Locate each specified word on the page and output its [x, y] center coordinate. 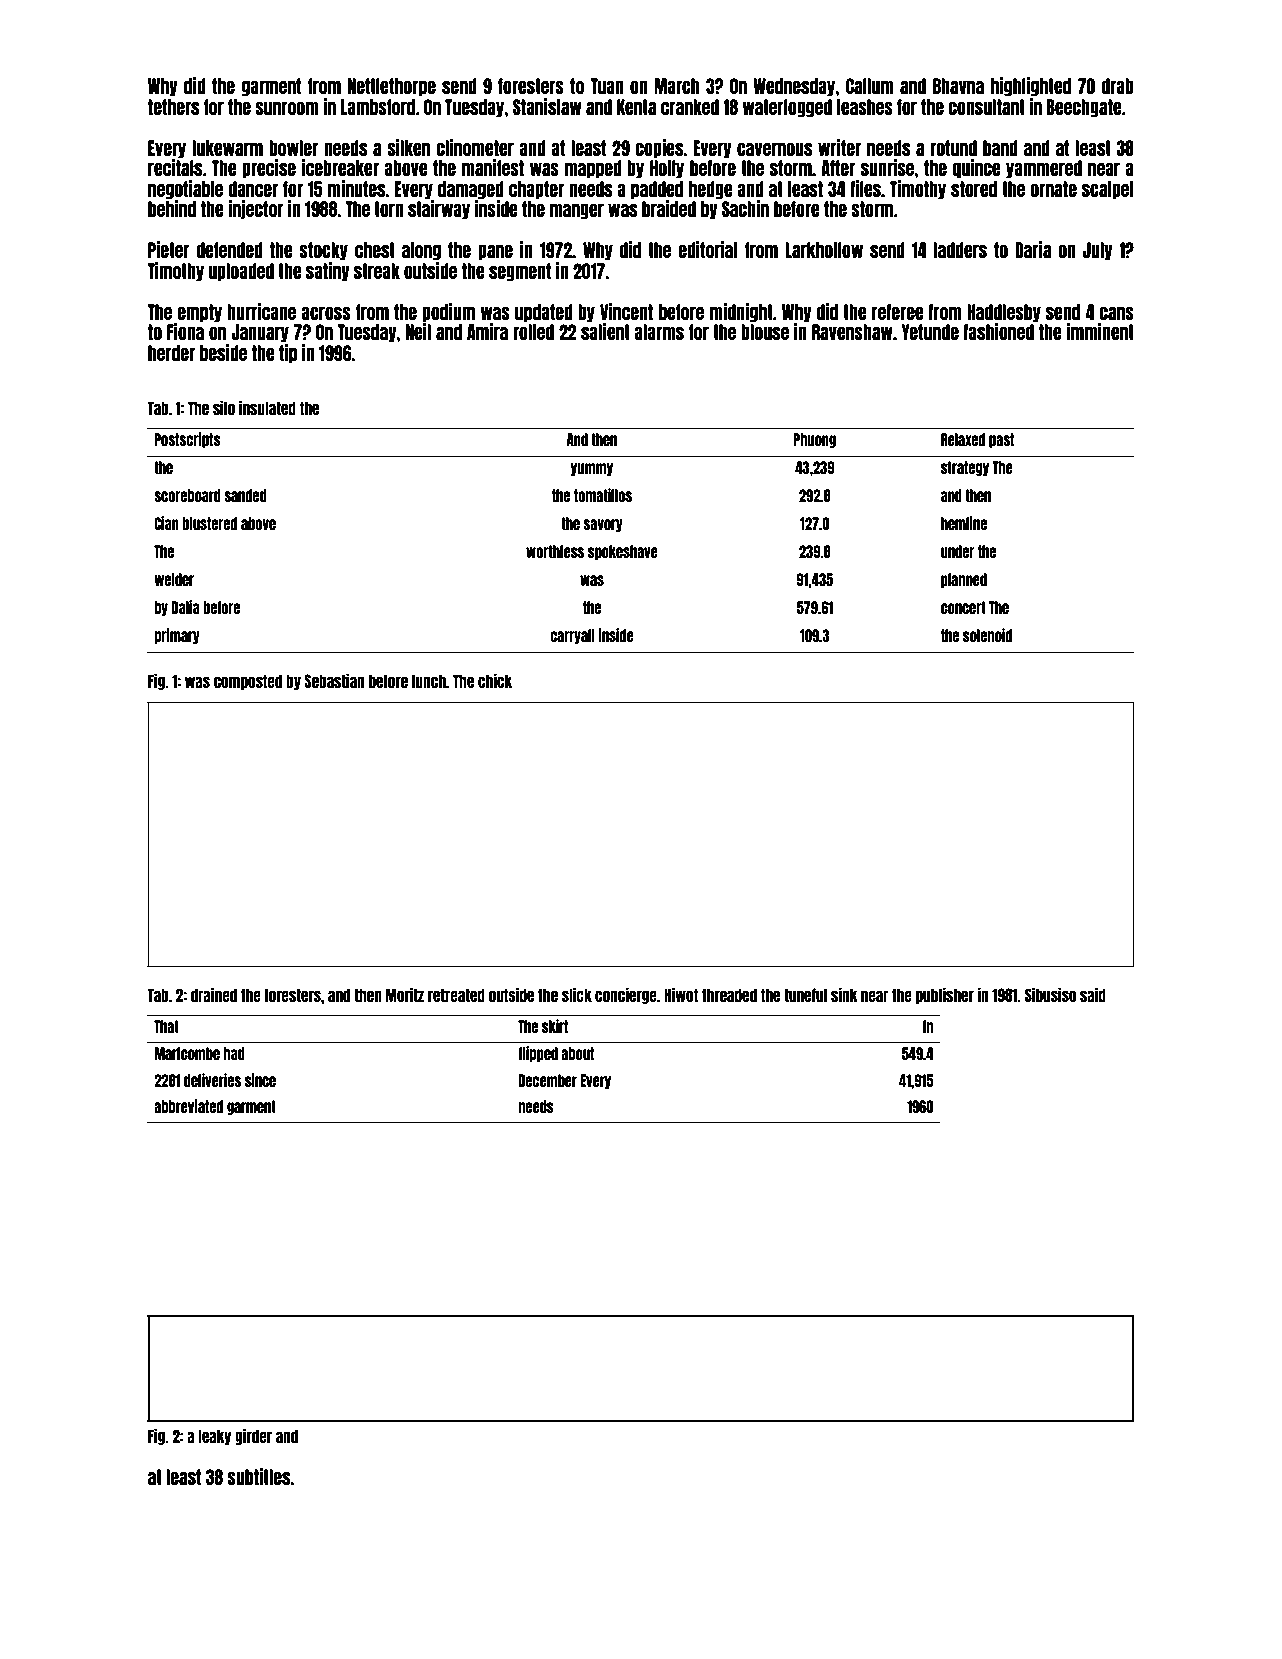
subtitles [259, 1476]
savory [603, 525]
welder [174, 579]
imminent [1100, 331]
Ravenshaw [852, 332]
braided [669, 208]
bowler [293, 148]
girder [253, 1436]
